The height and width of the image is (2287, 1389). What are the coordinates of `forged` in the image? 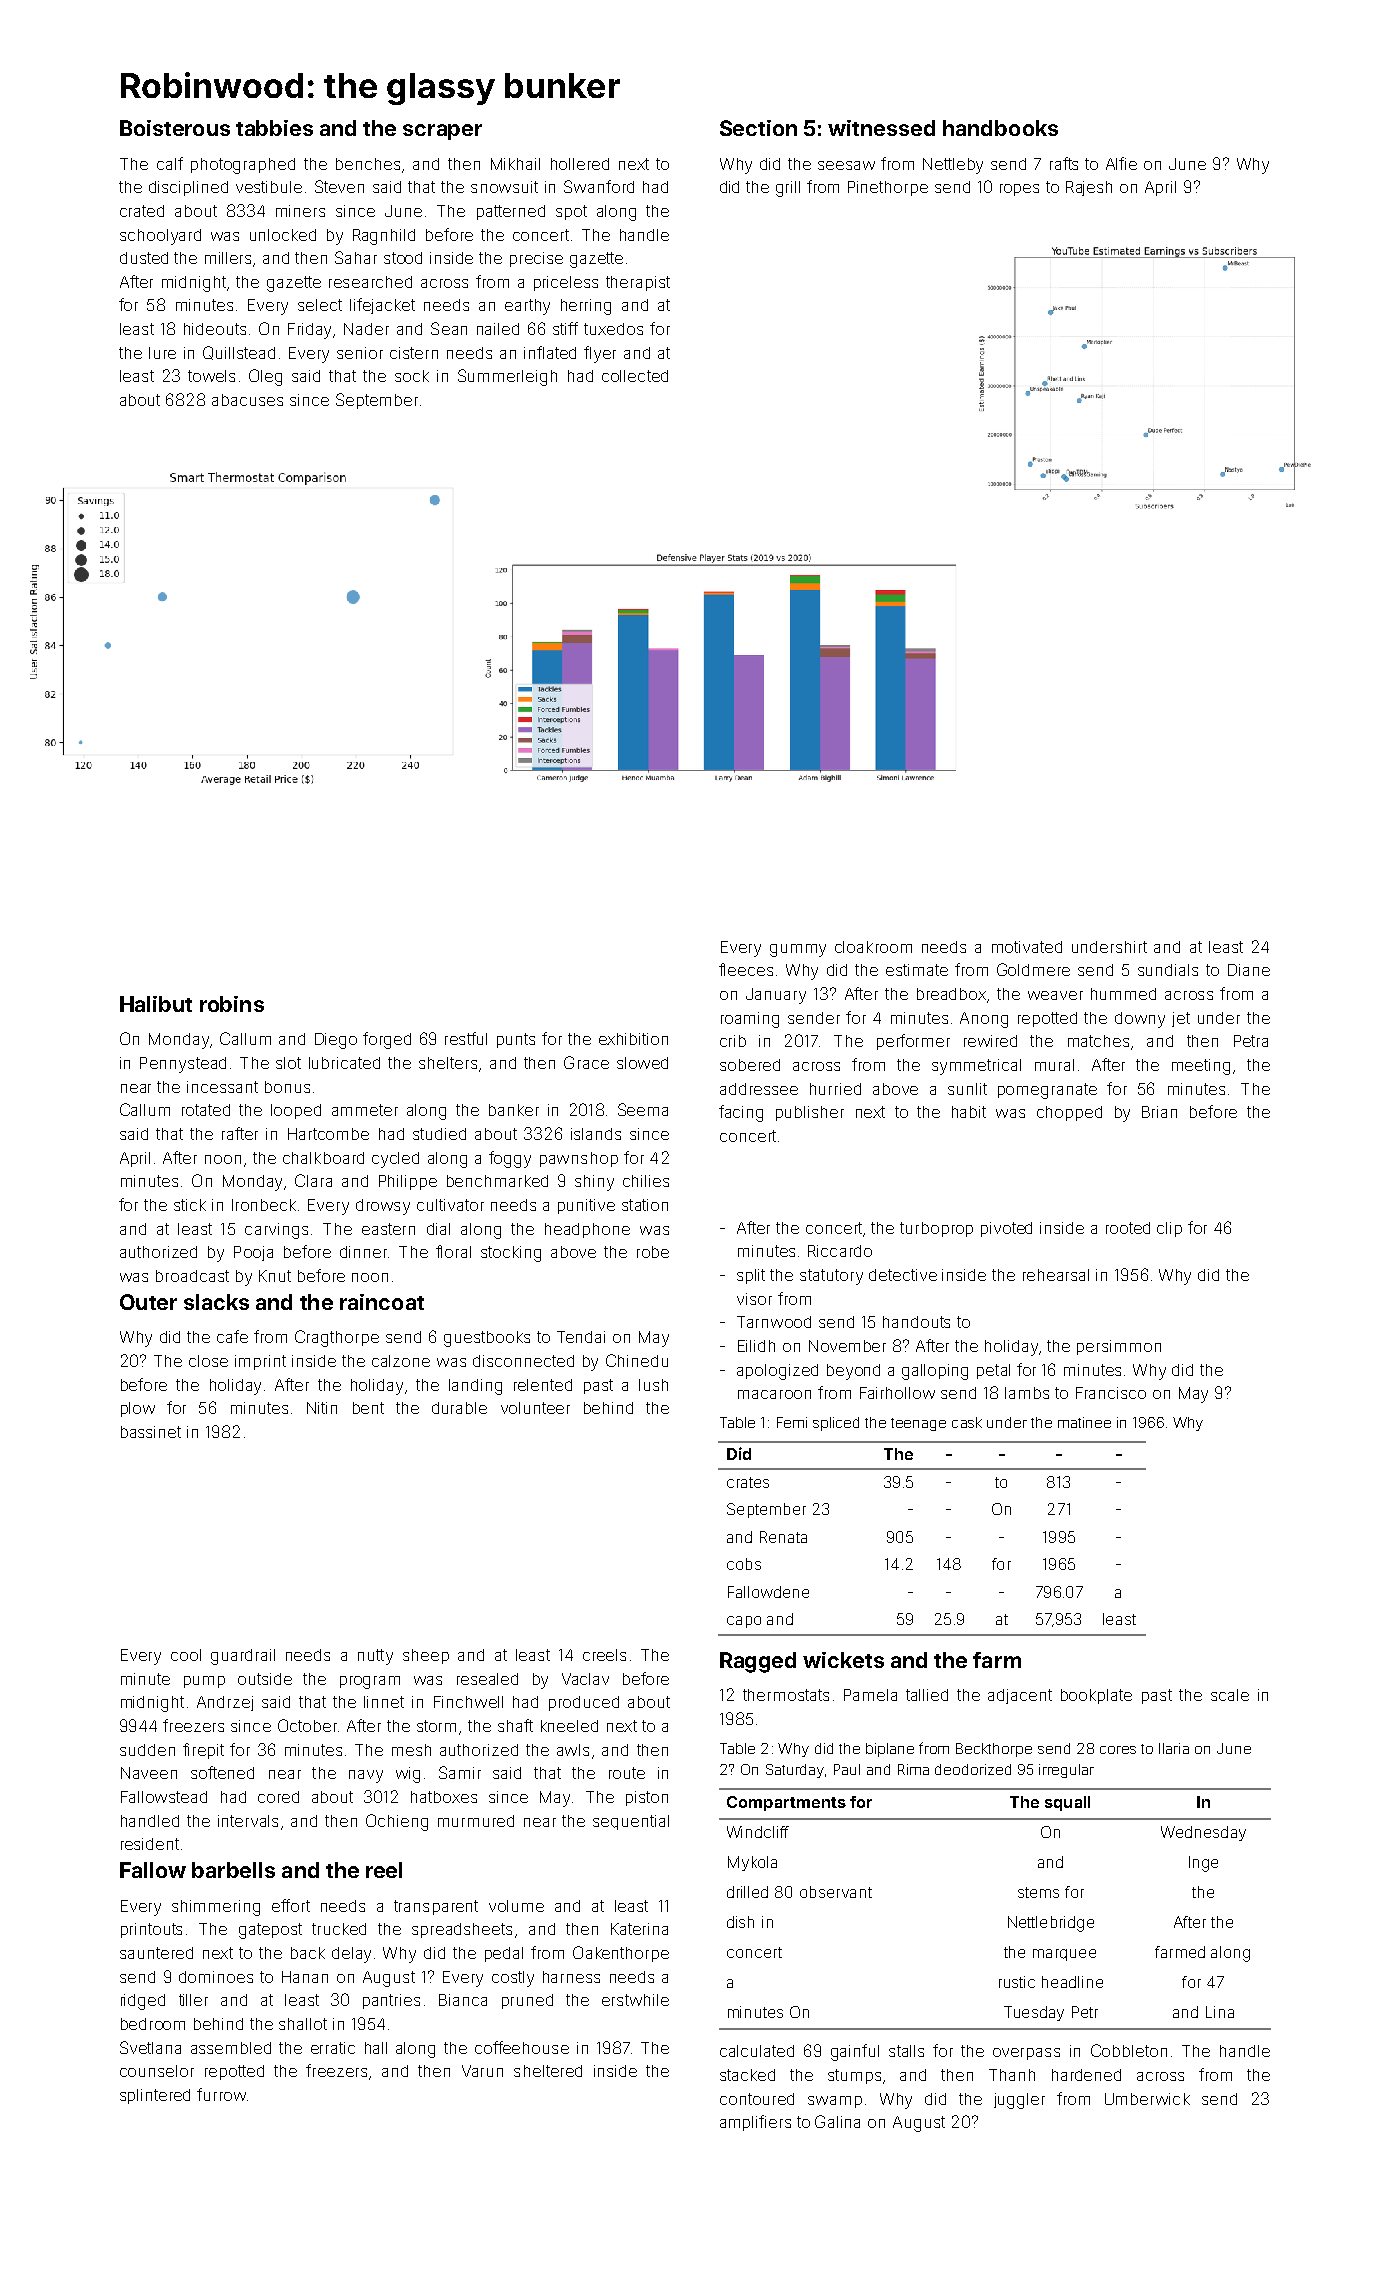 It's located at (387, 1040).
